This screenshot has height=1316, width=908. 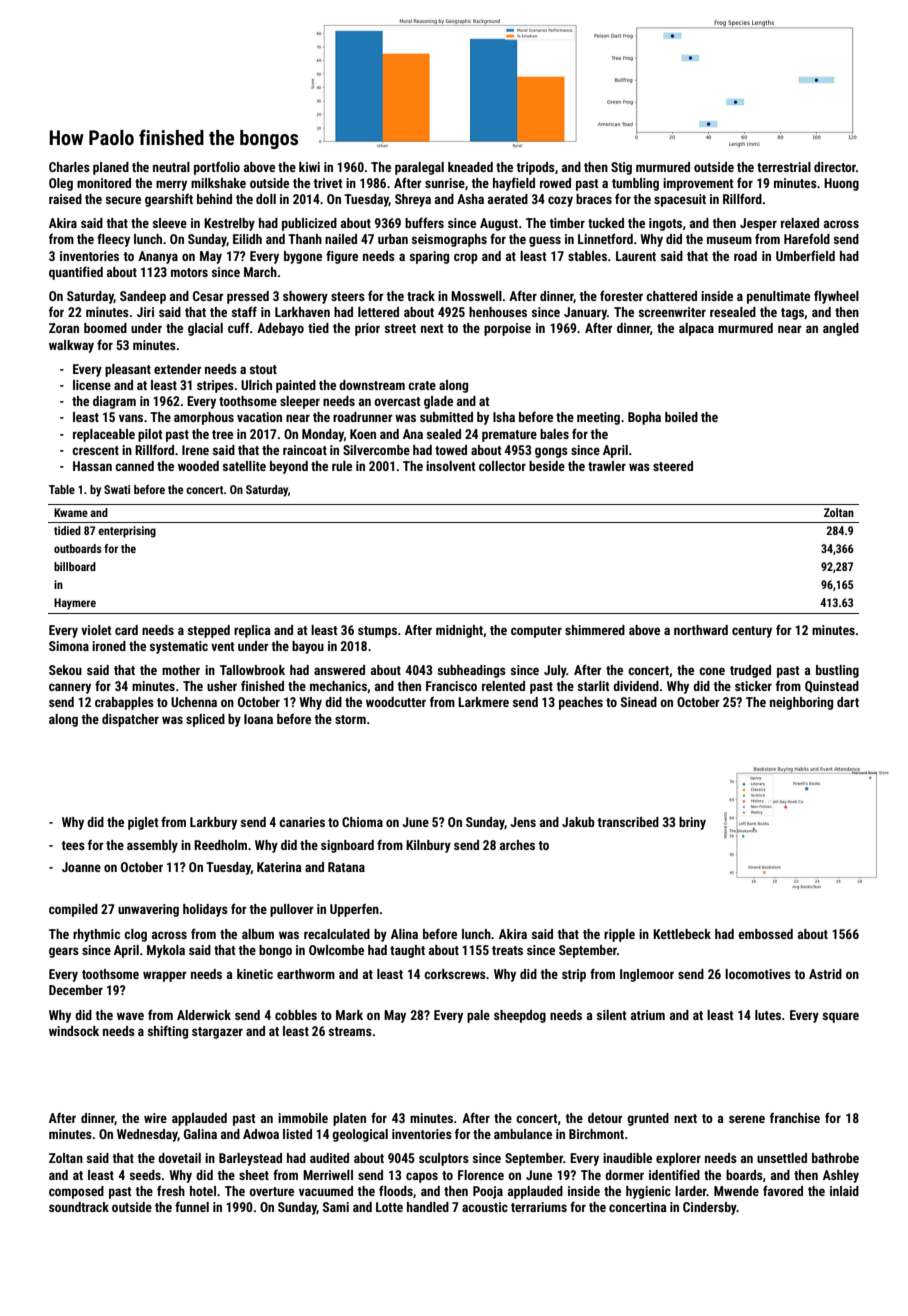 I want to click on locomotives, so click(x=758, y=974).
